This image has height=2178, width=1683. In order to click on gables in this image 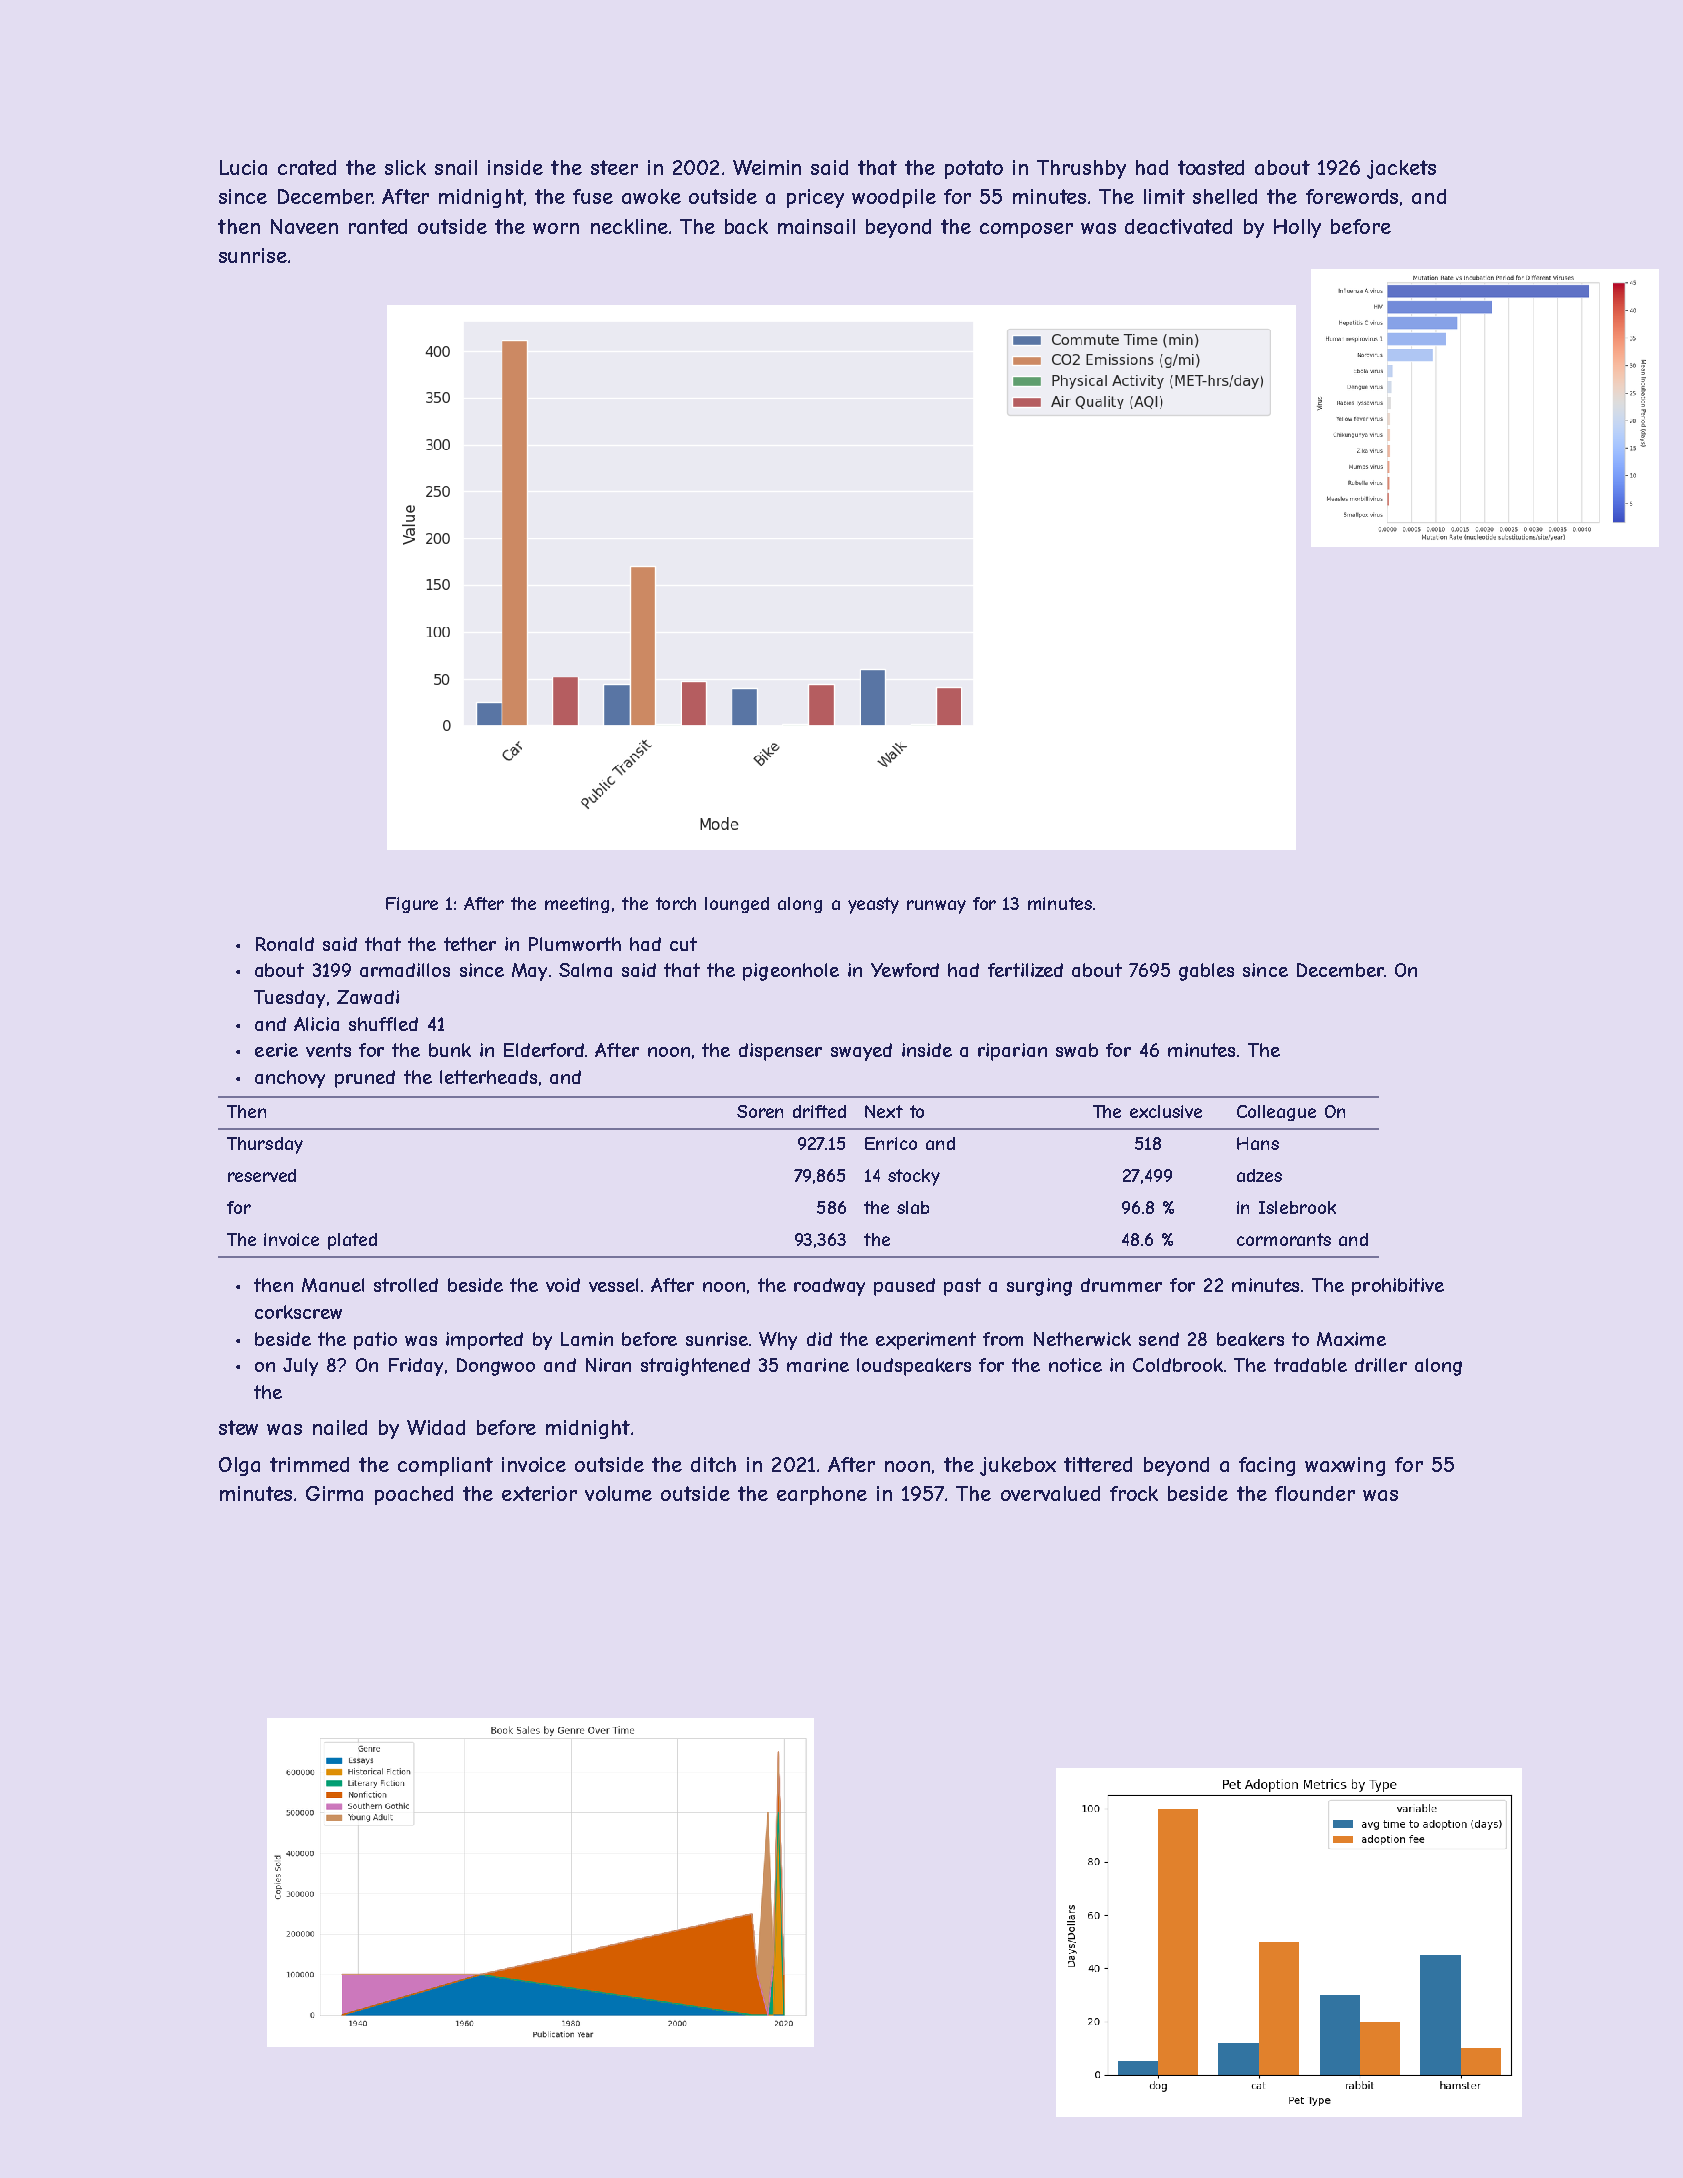, I will do `click(1206, 972)`.
